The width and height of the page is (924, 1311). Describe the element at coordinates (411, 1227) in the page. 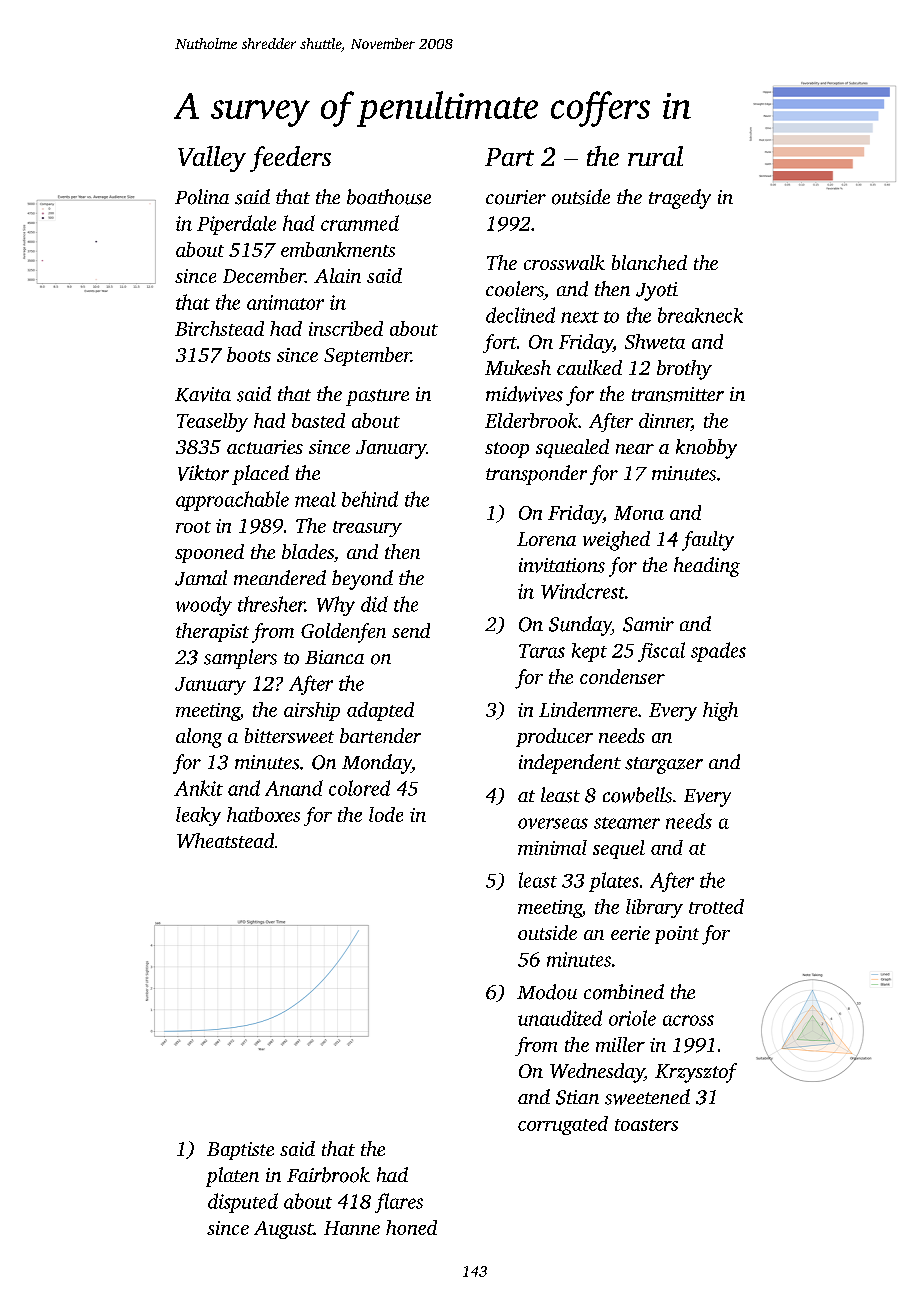

I see `honed` at that location.
